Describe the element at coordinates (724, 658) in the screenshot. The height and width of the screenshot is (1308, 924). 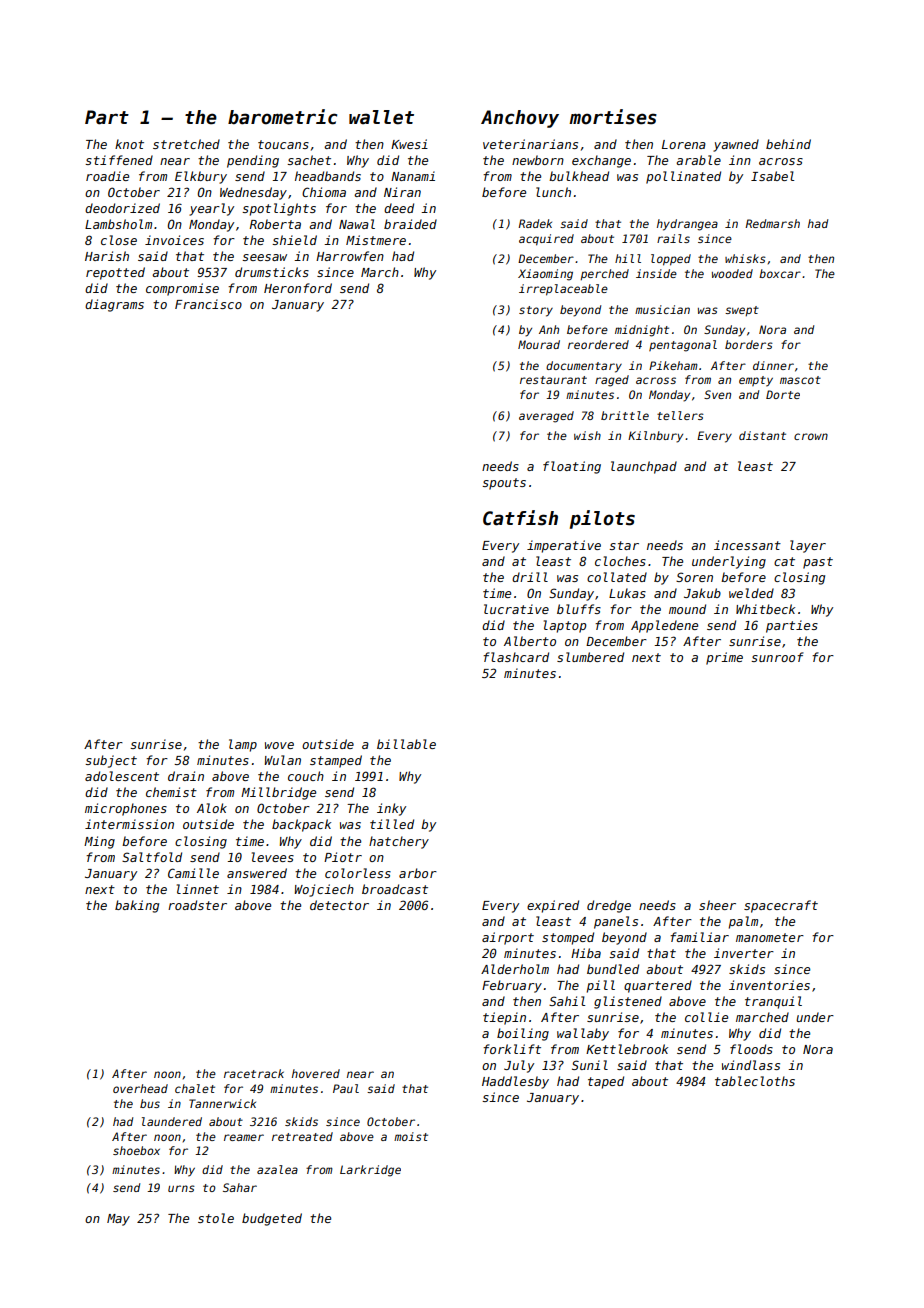
I see `prime` at that location.
